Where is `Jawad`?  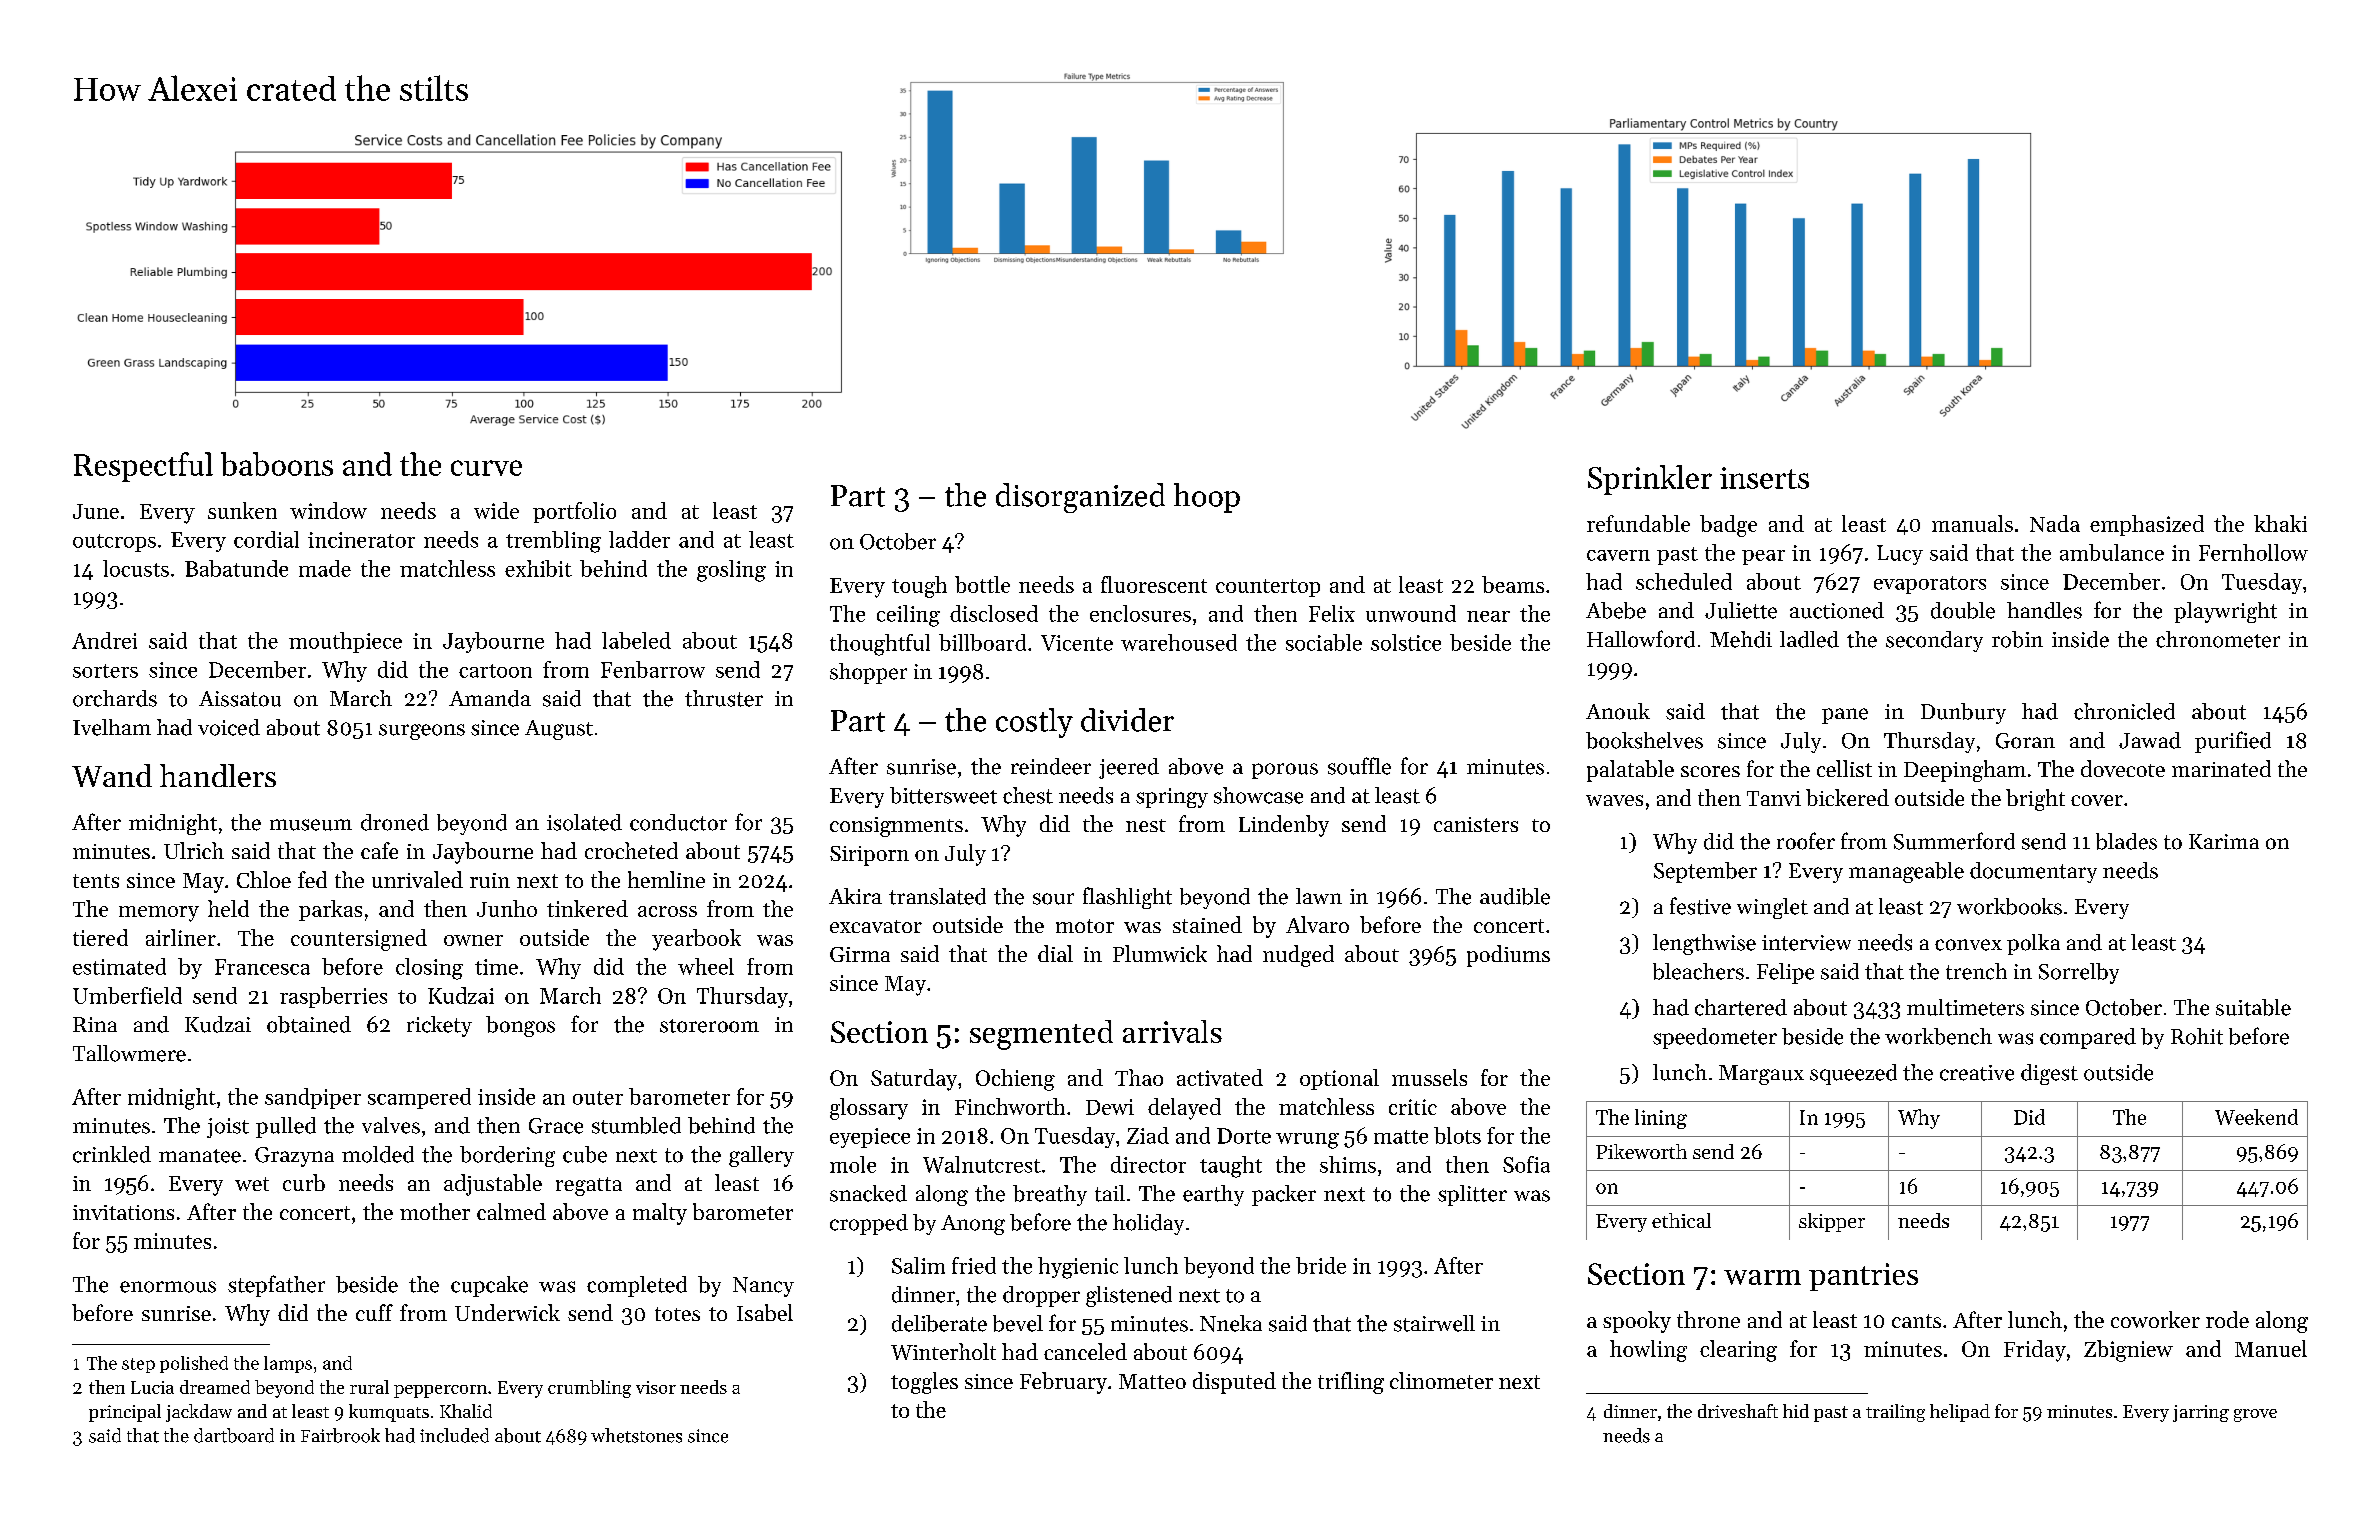
Jawad is located at coordinates (2150, 740).
